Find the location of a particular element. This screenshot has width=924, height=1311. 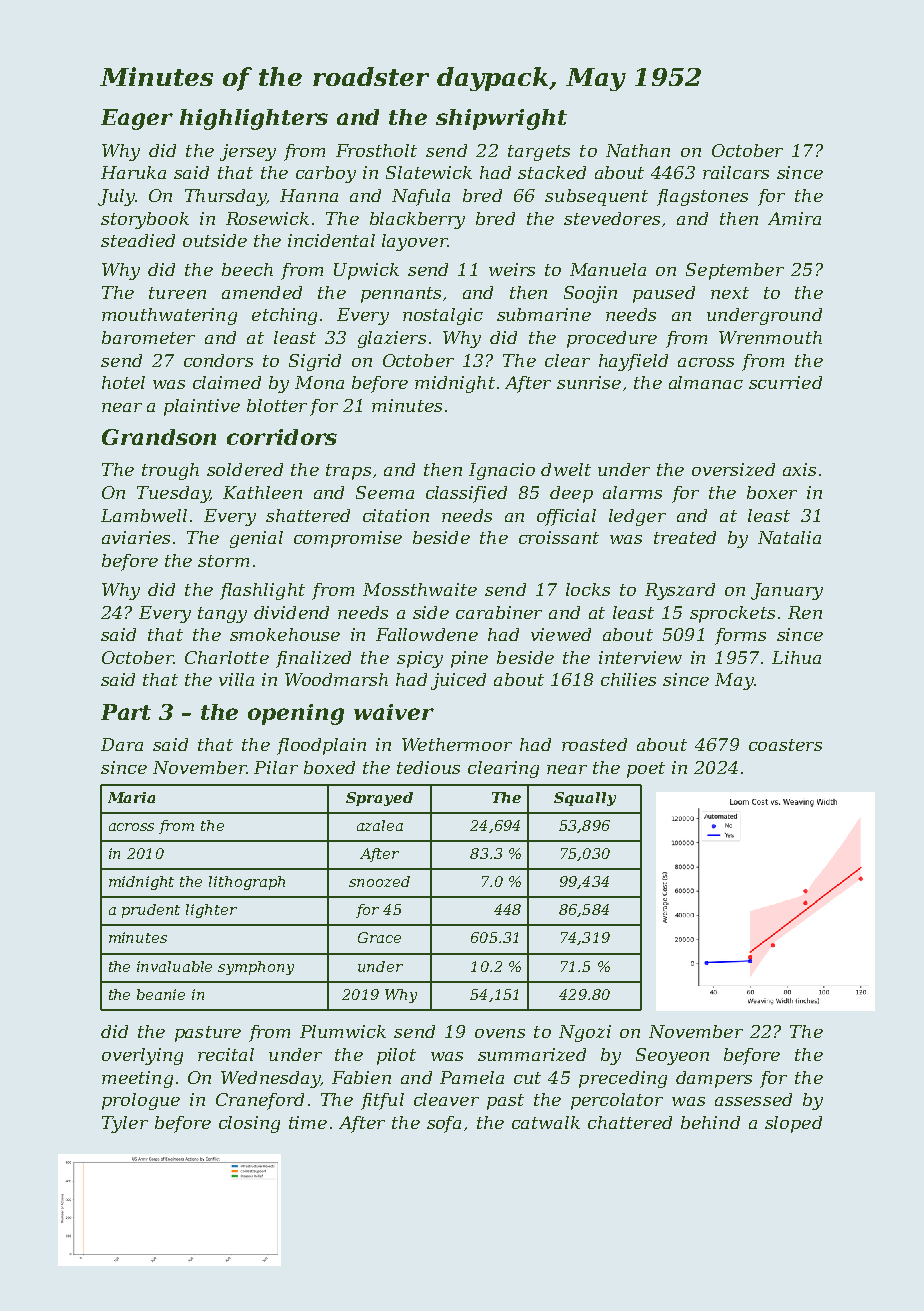

Fallowdene is located at coordinates (427, 634).
